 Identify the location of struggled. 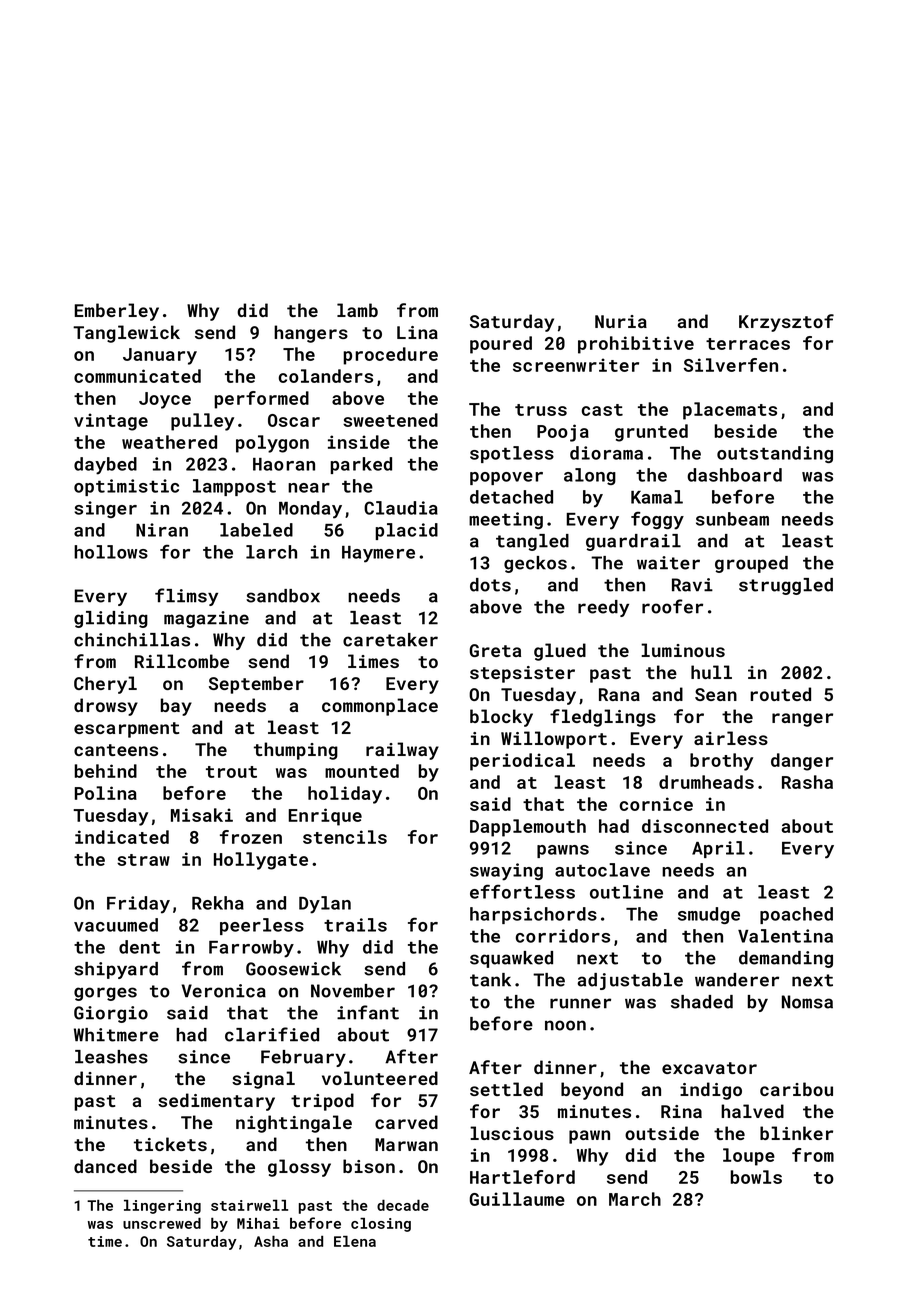
(786, 586).
